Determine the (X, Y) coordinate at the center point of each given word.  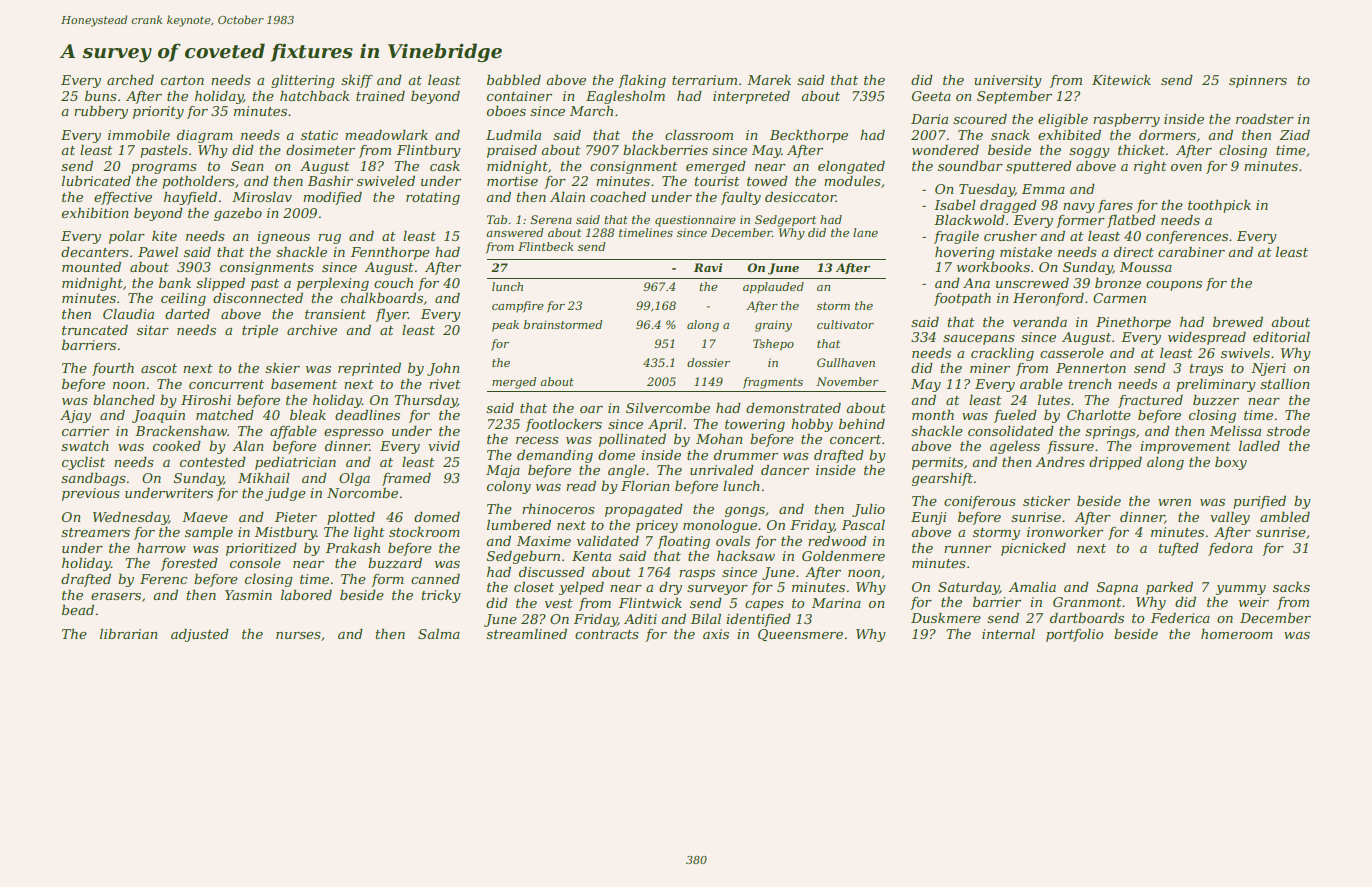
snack (1010, 135)
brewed (1238, 322)
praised (512, 151)
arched (130, 80)
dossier (708, 362)
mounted (91, 267)
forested (189, 564)
